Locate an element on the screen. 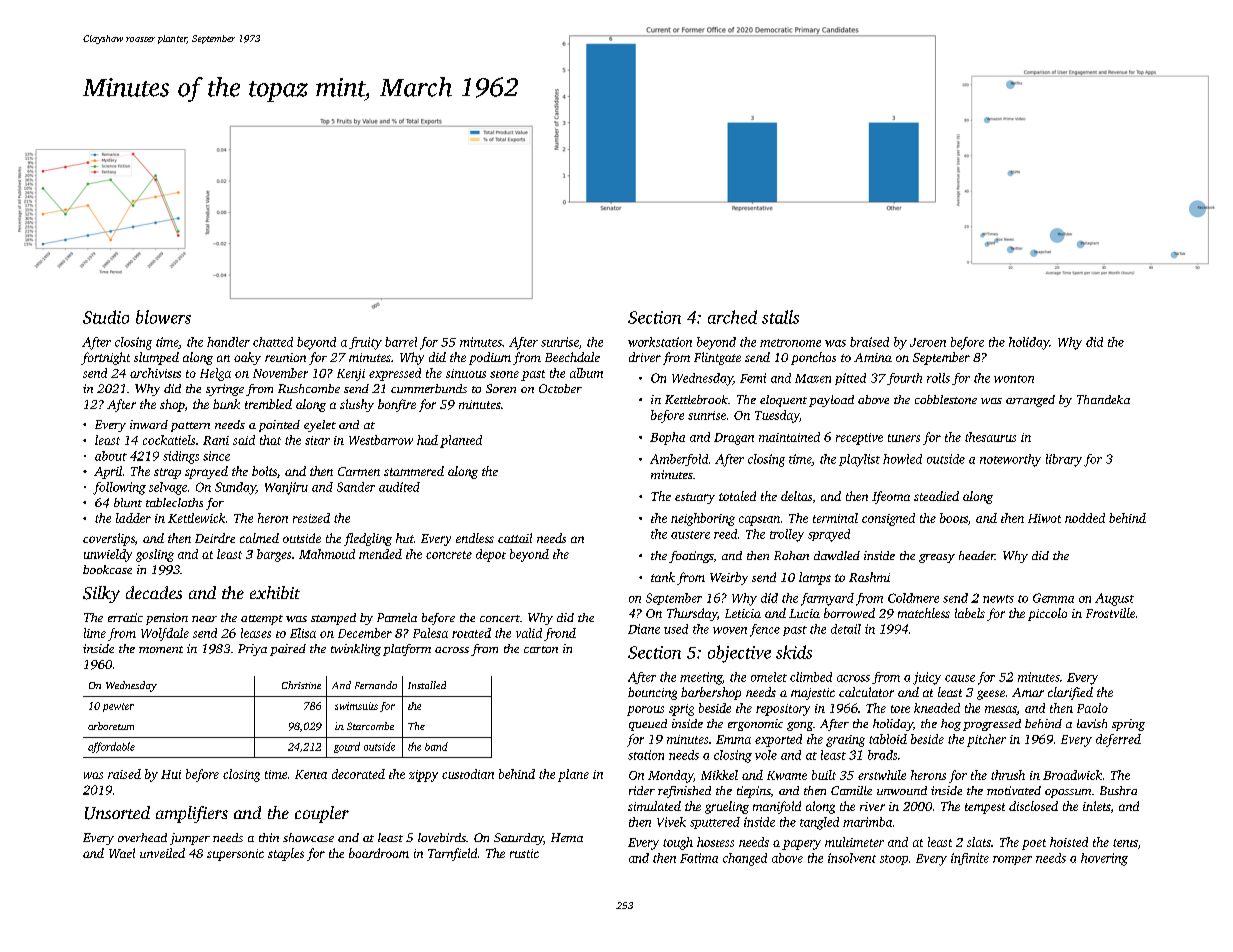 The width and height of the screenshot is (1233, 952). pewter is located at coordinates (118, 707).
